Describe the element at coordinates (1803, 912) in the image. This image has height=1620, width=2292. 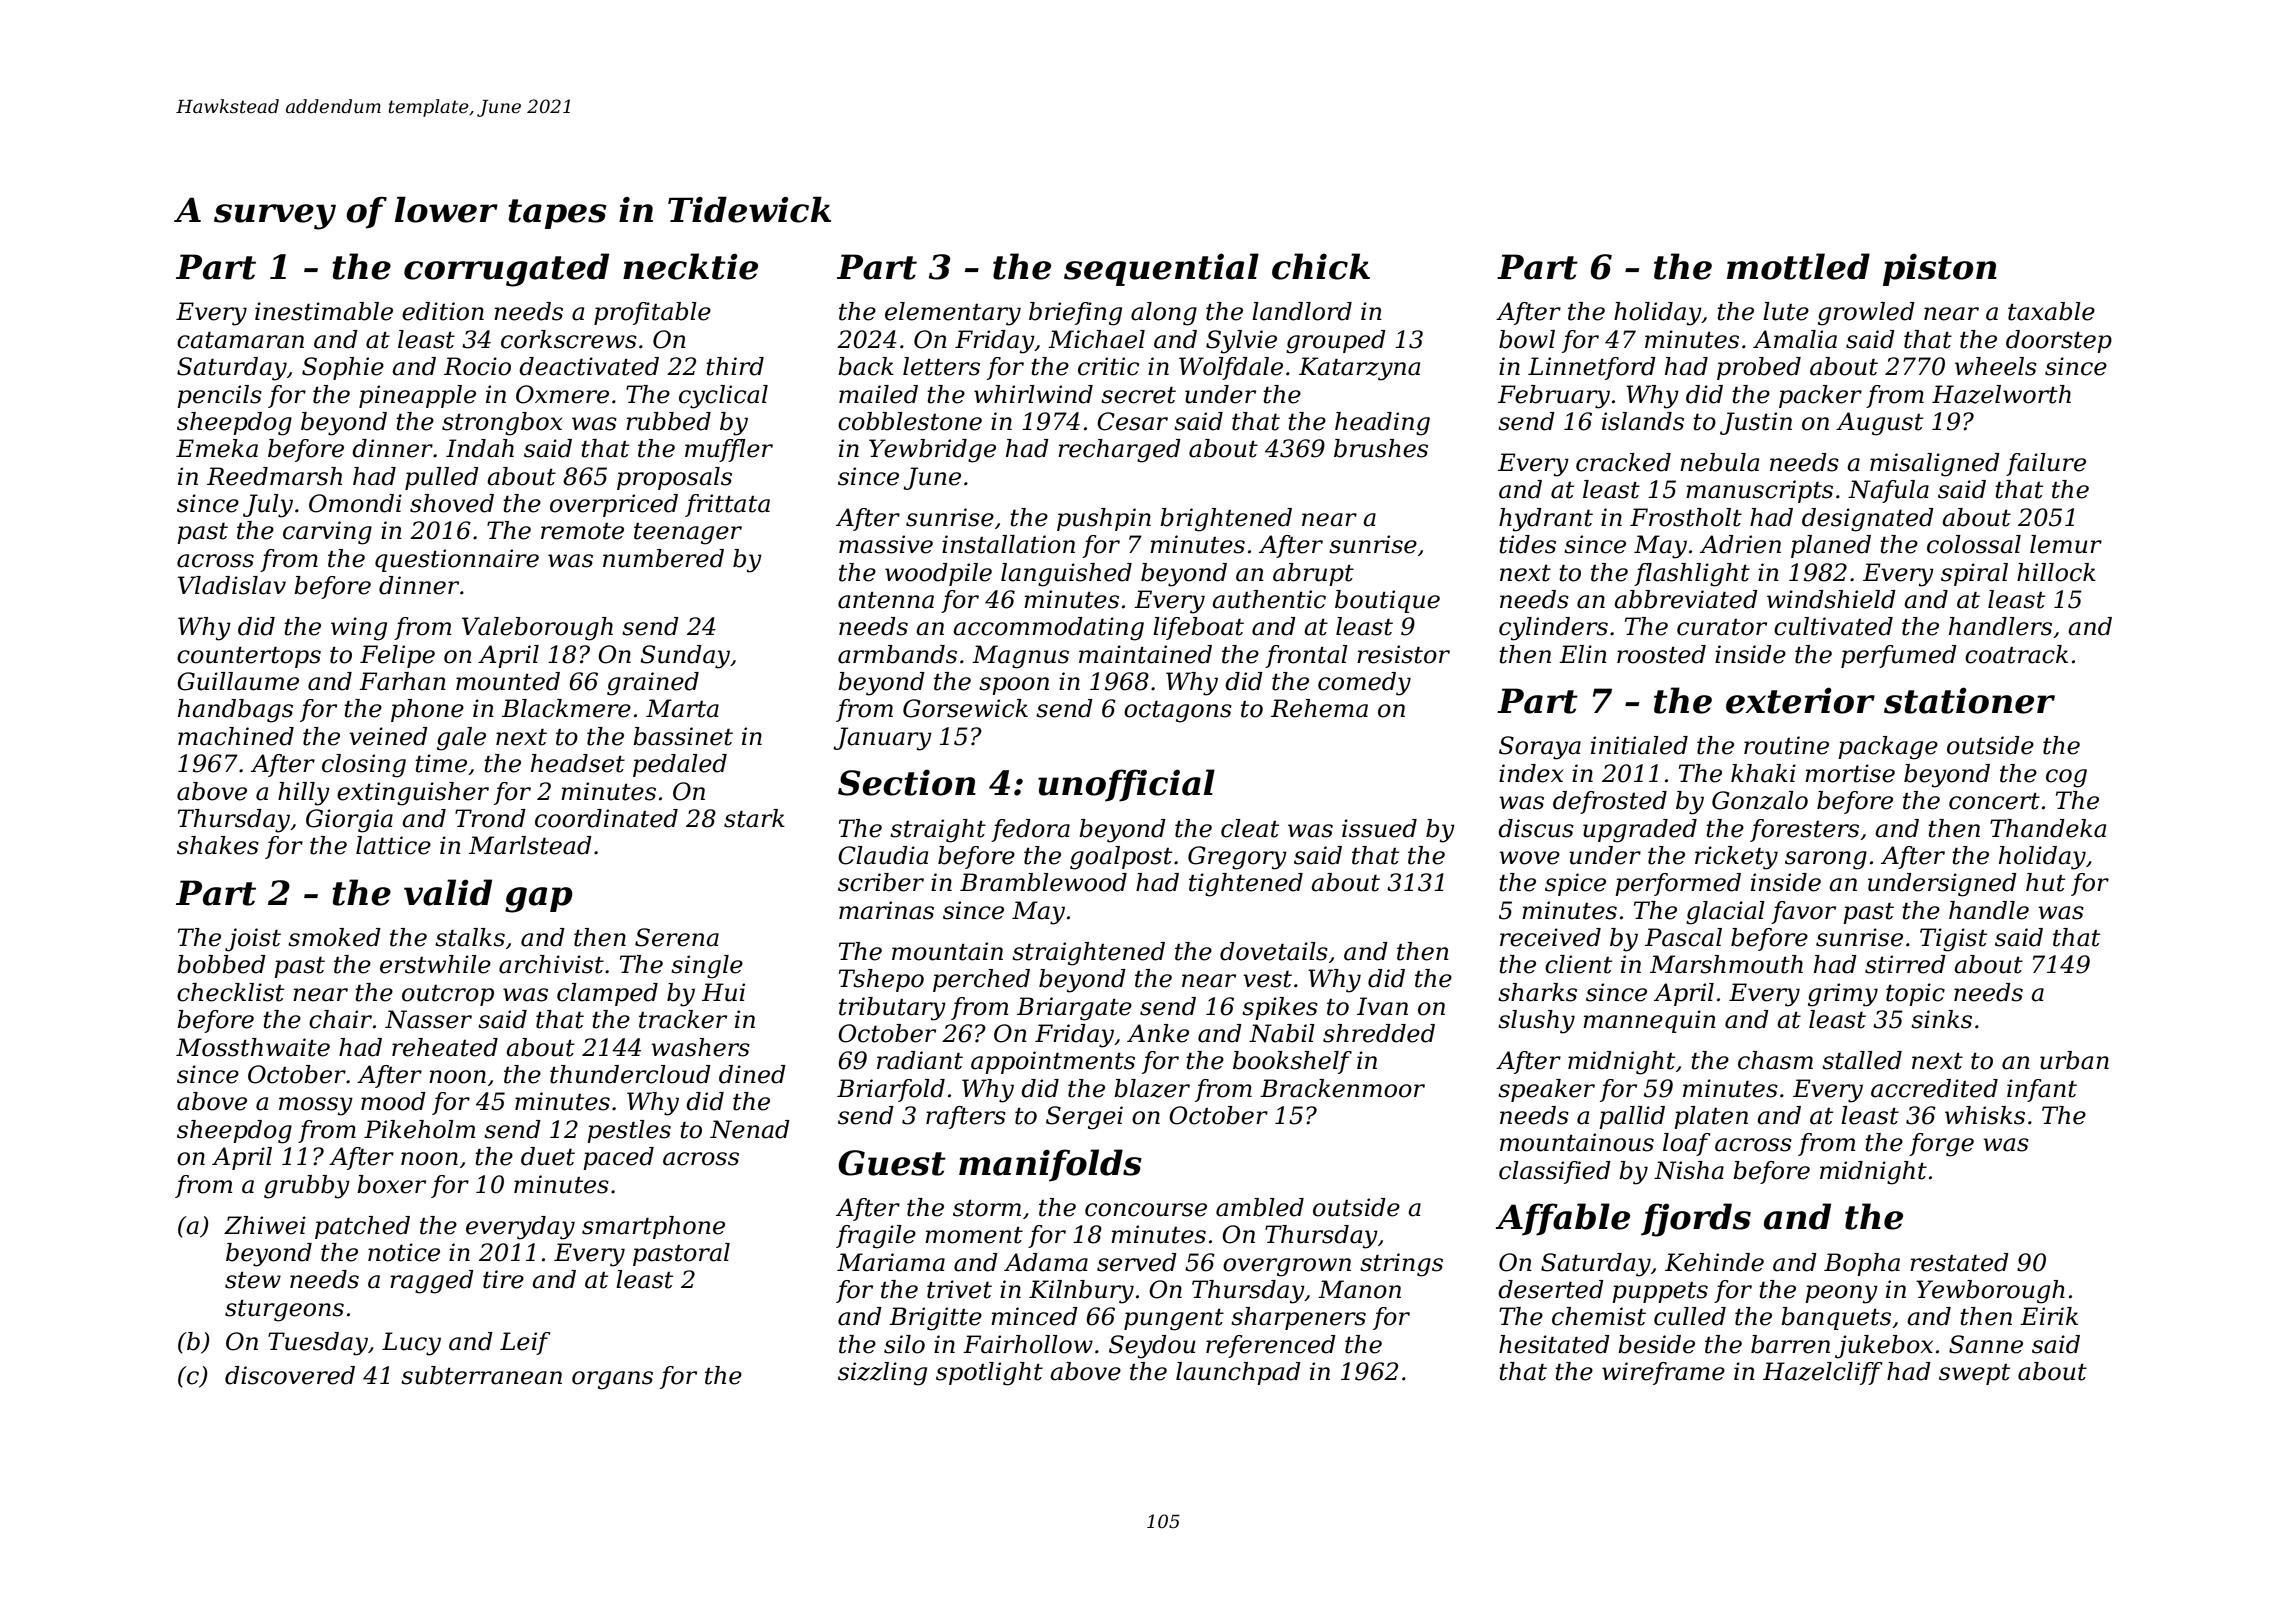
I see `favor` at that location.
